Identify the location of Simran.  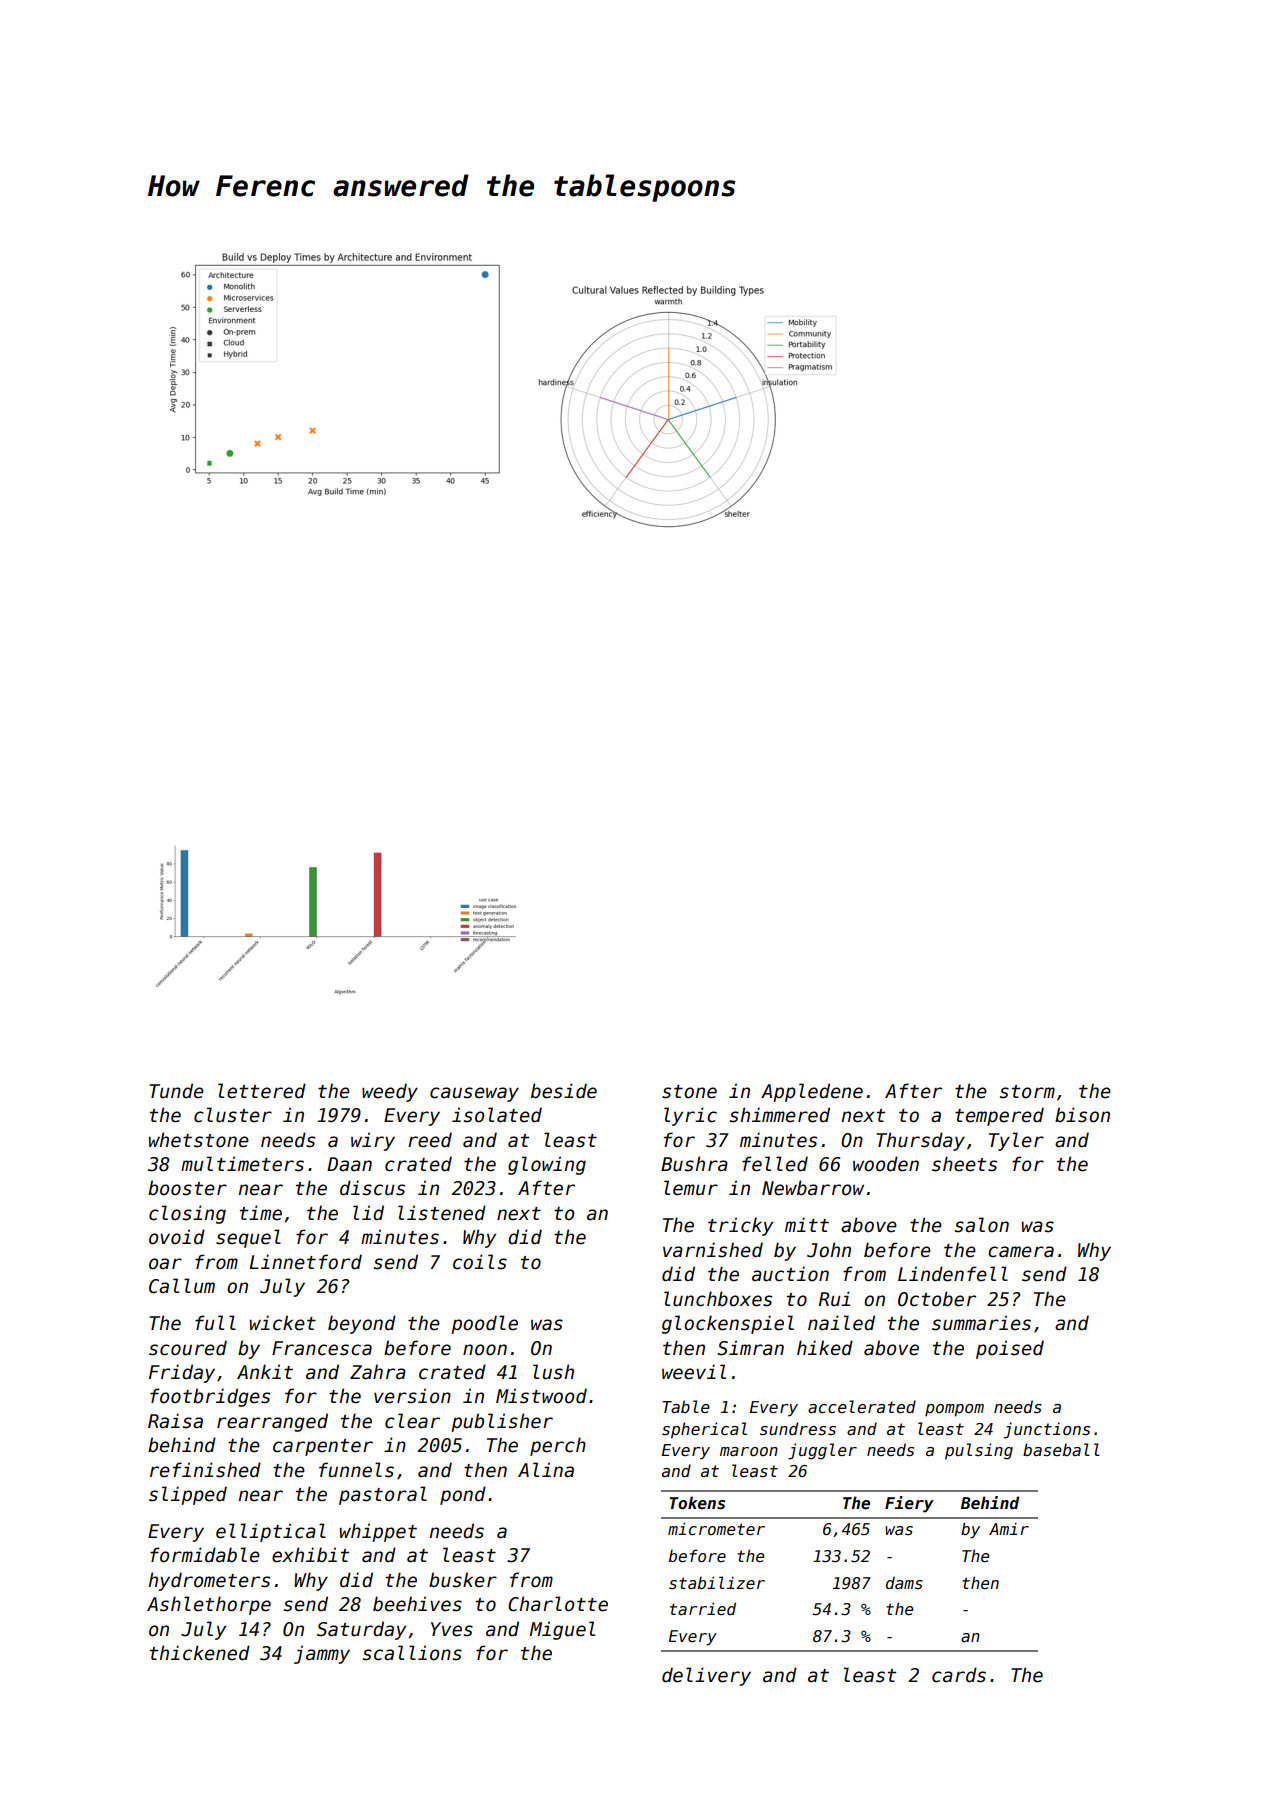
(750, 1348).
